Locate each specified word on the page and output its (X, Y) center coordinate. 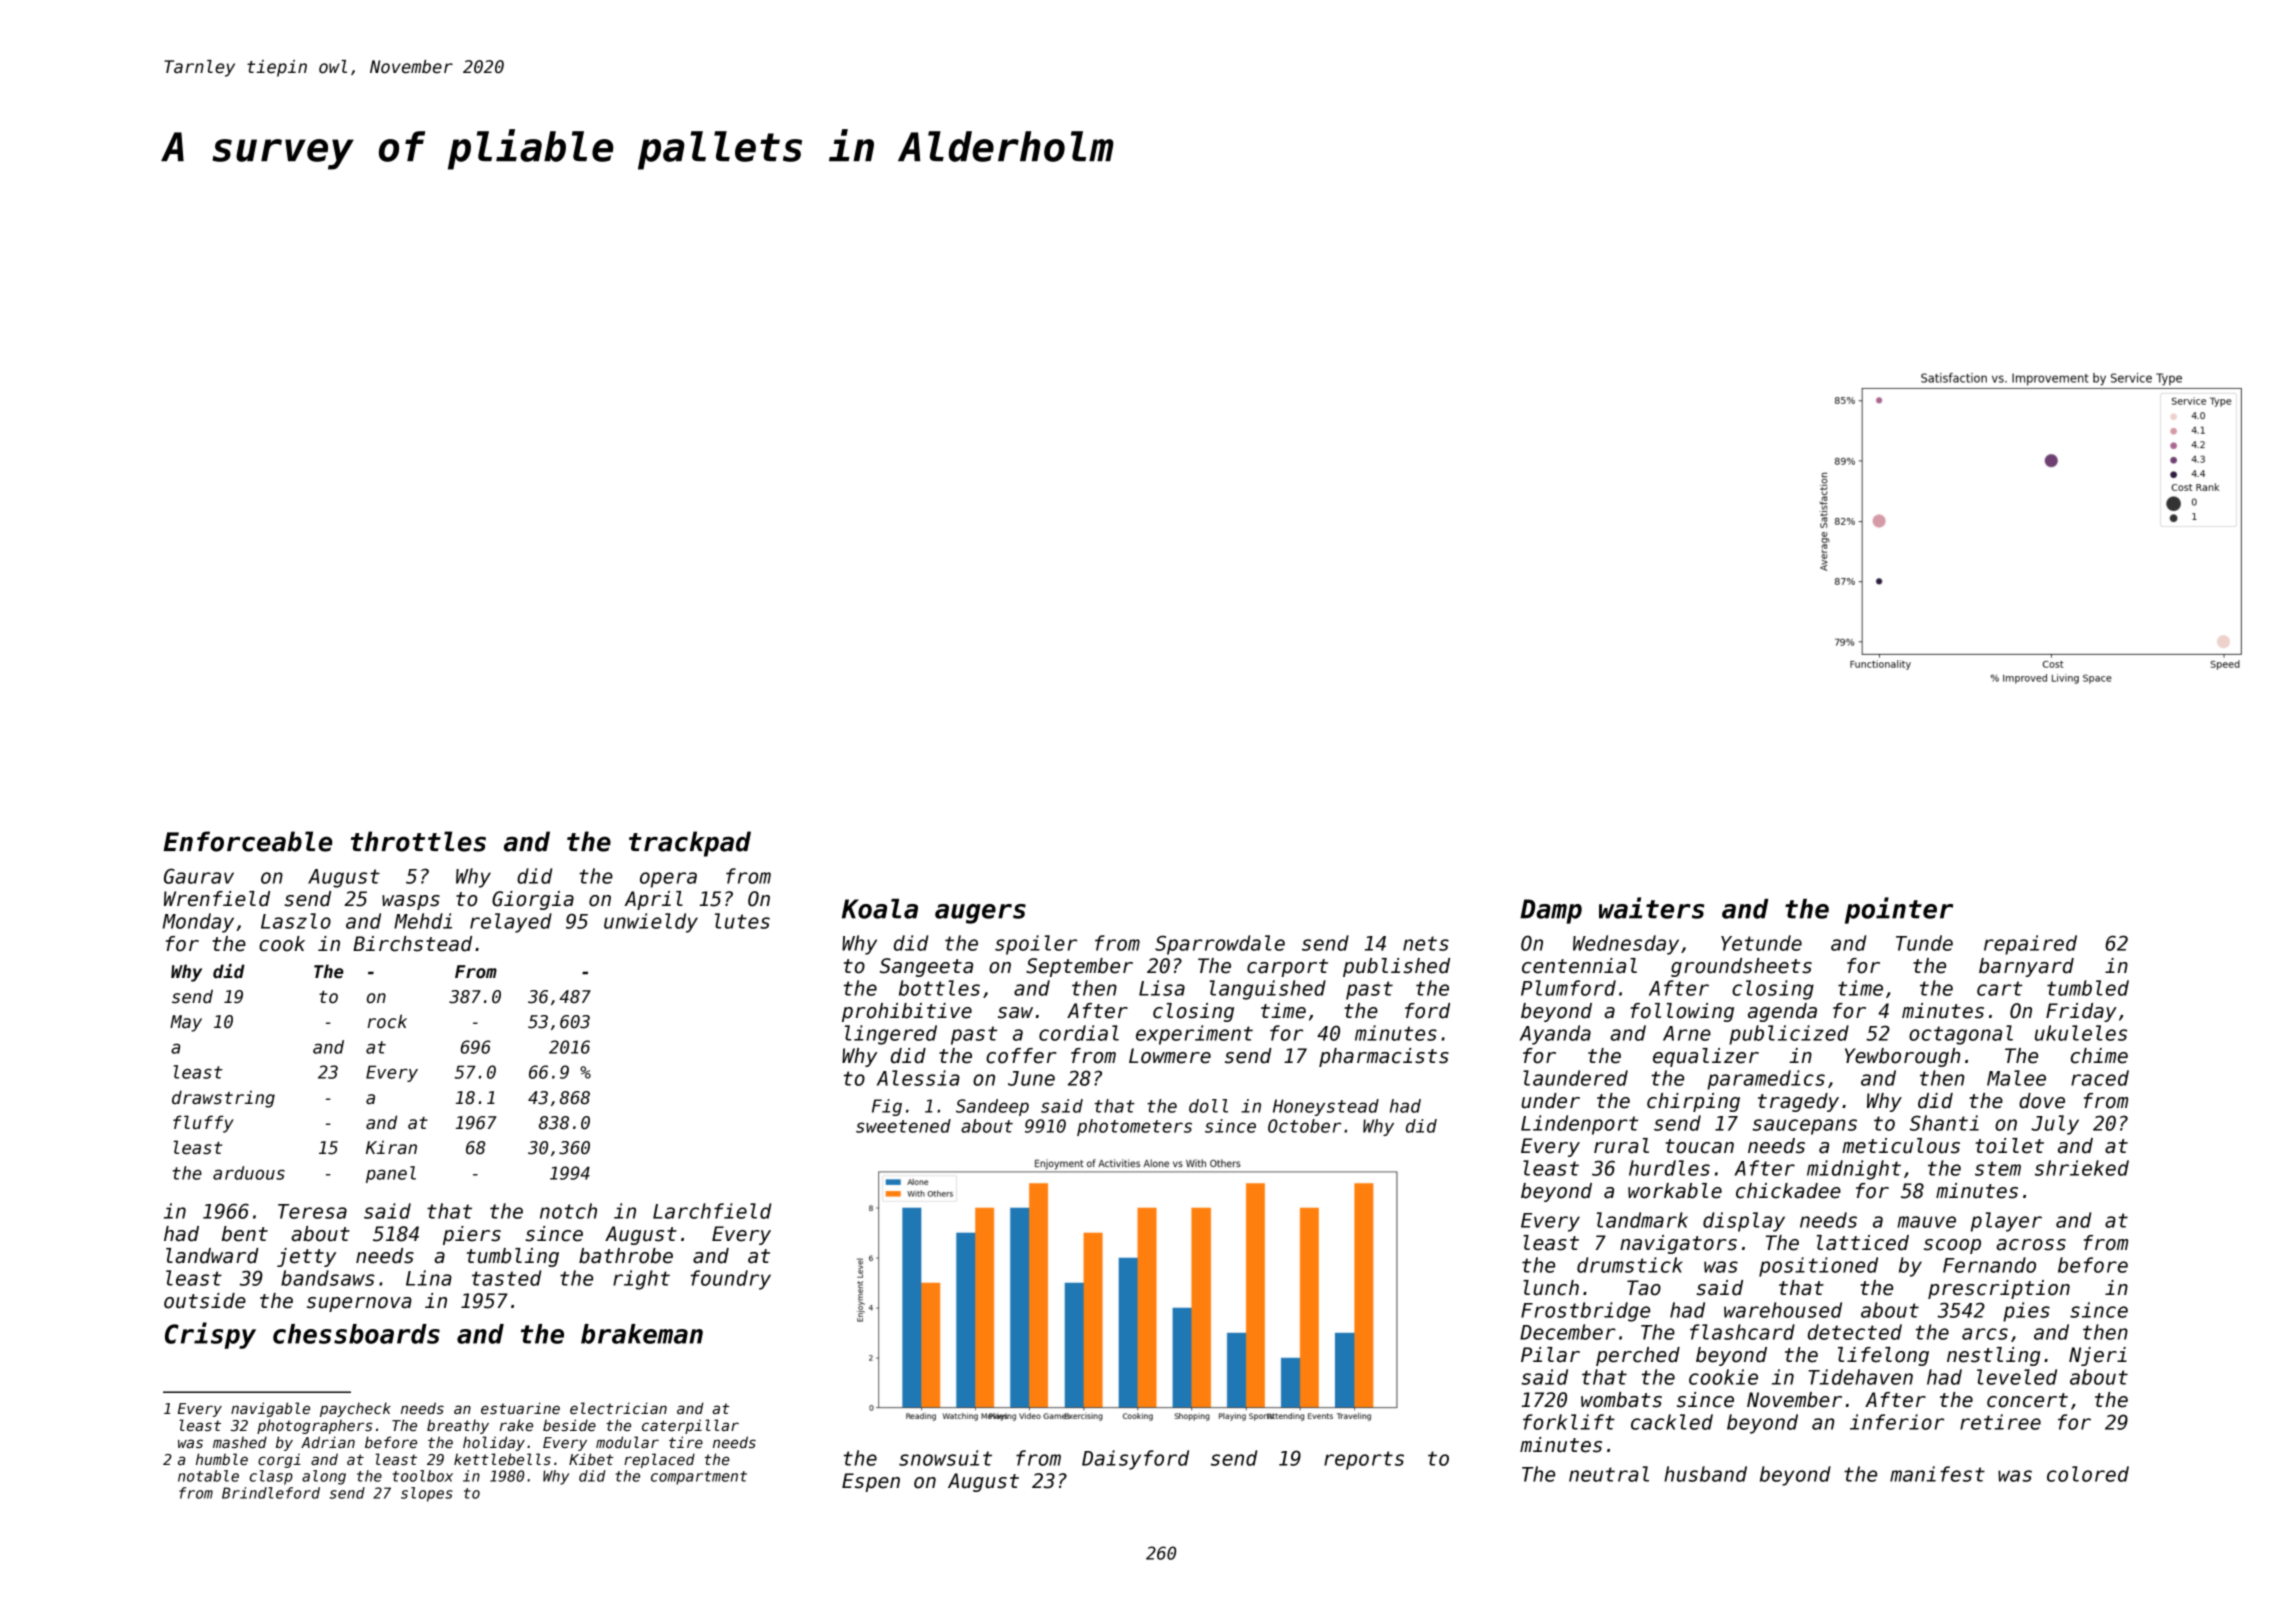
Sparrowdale (1220, 945)
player (2006, 1222)
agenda (1782, 1012)
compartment (699, 1478)
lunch (1551, 1288)
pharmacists (1384, 1057)
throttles (418, 841)
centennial (1579, 966)
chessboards (356, 1334)
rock (387, 1021)
